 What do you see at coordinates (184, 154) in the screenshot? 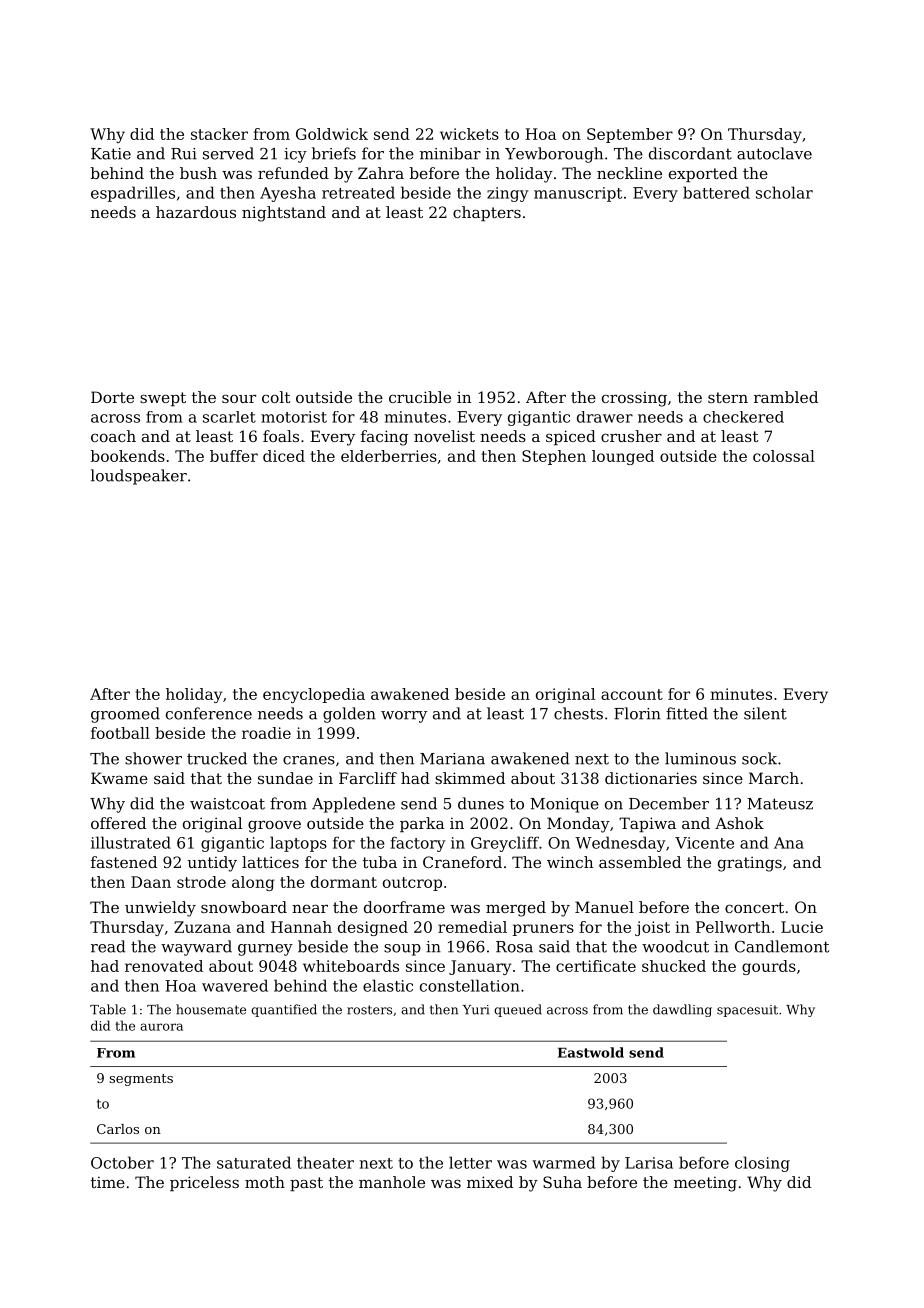
I see `Rui` at bounding box center [184, 154].
